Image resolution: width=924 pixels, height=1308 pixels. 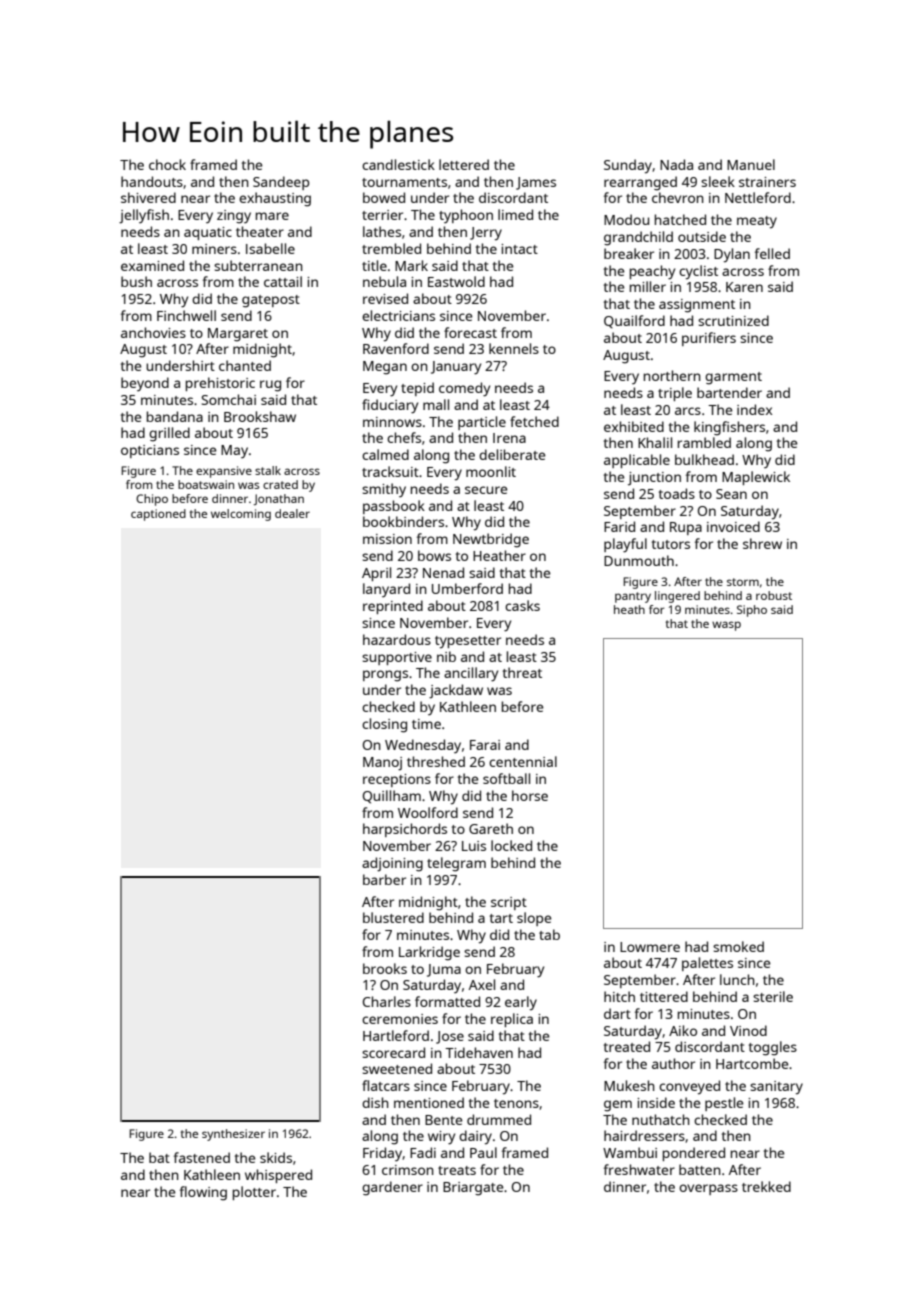 I want to click on smoked, so click(x=738, y=946).
